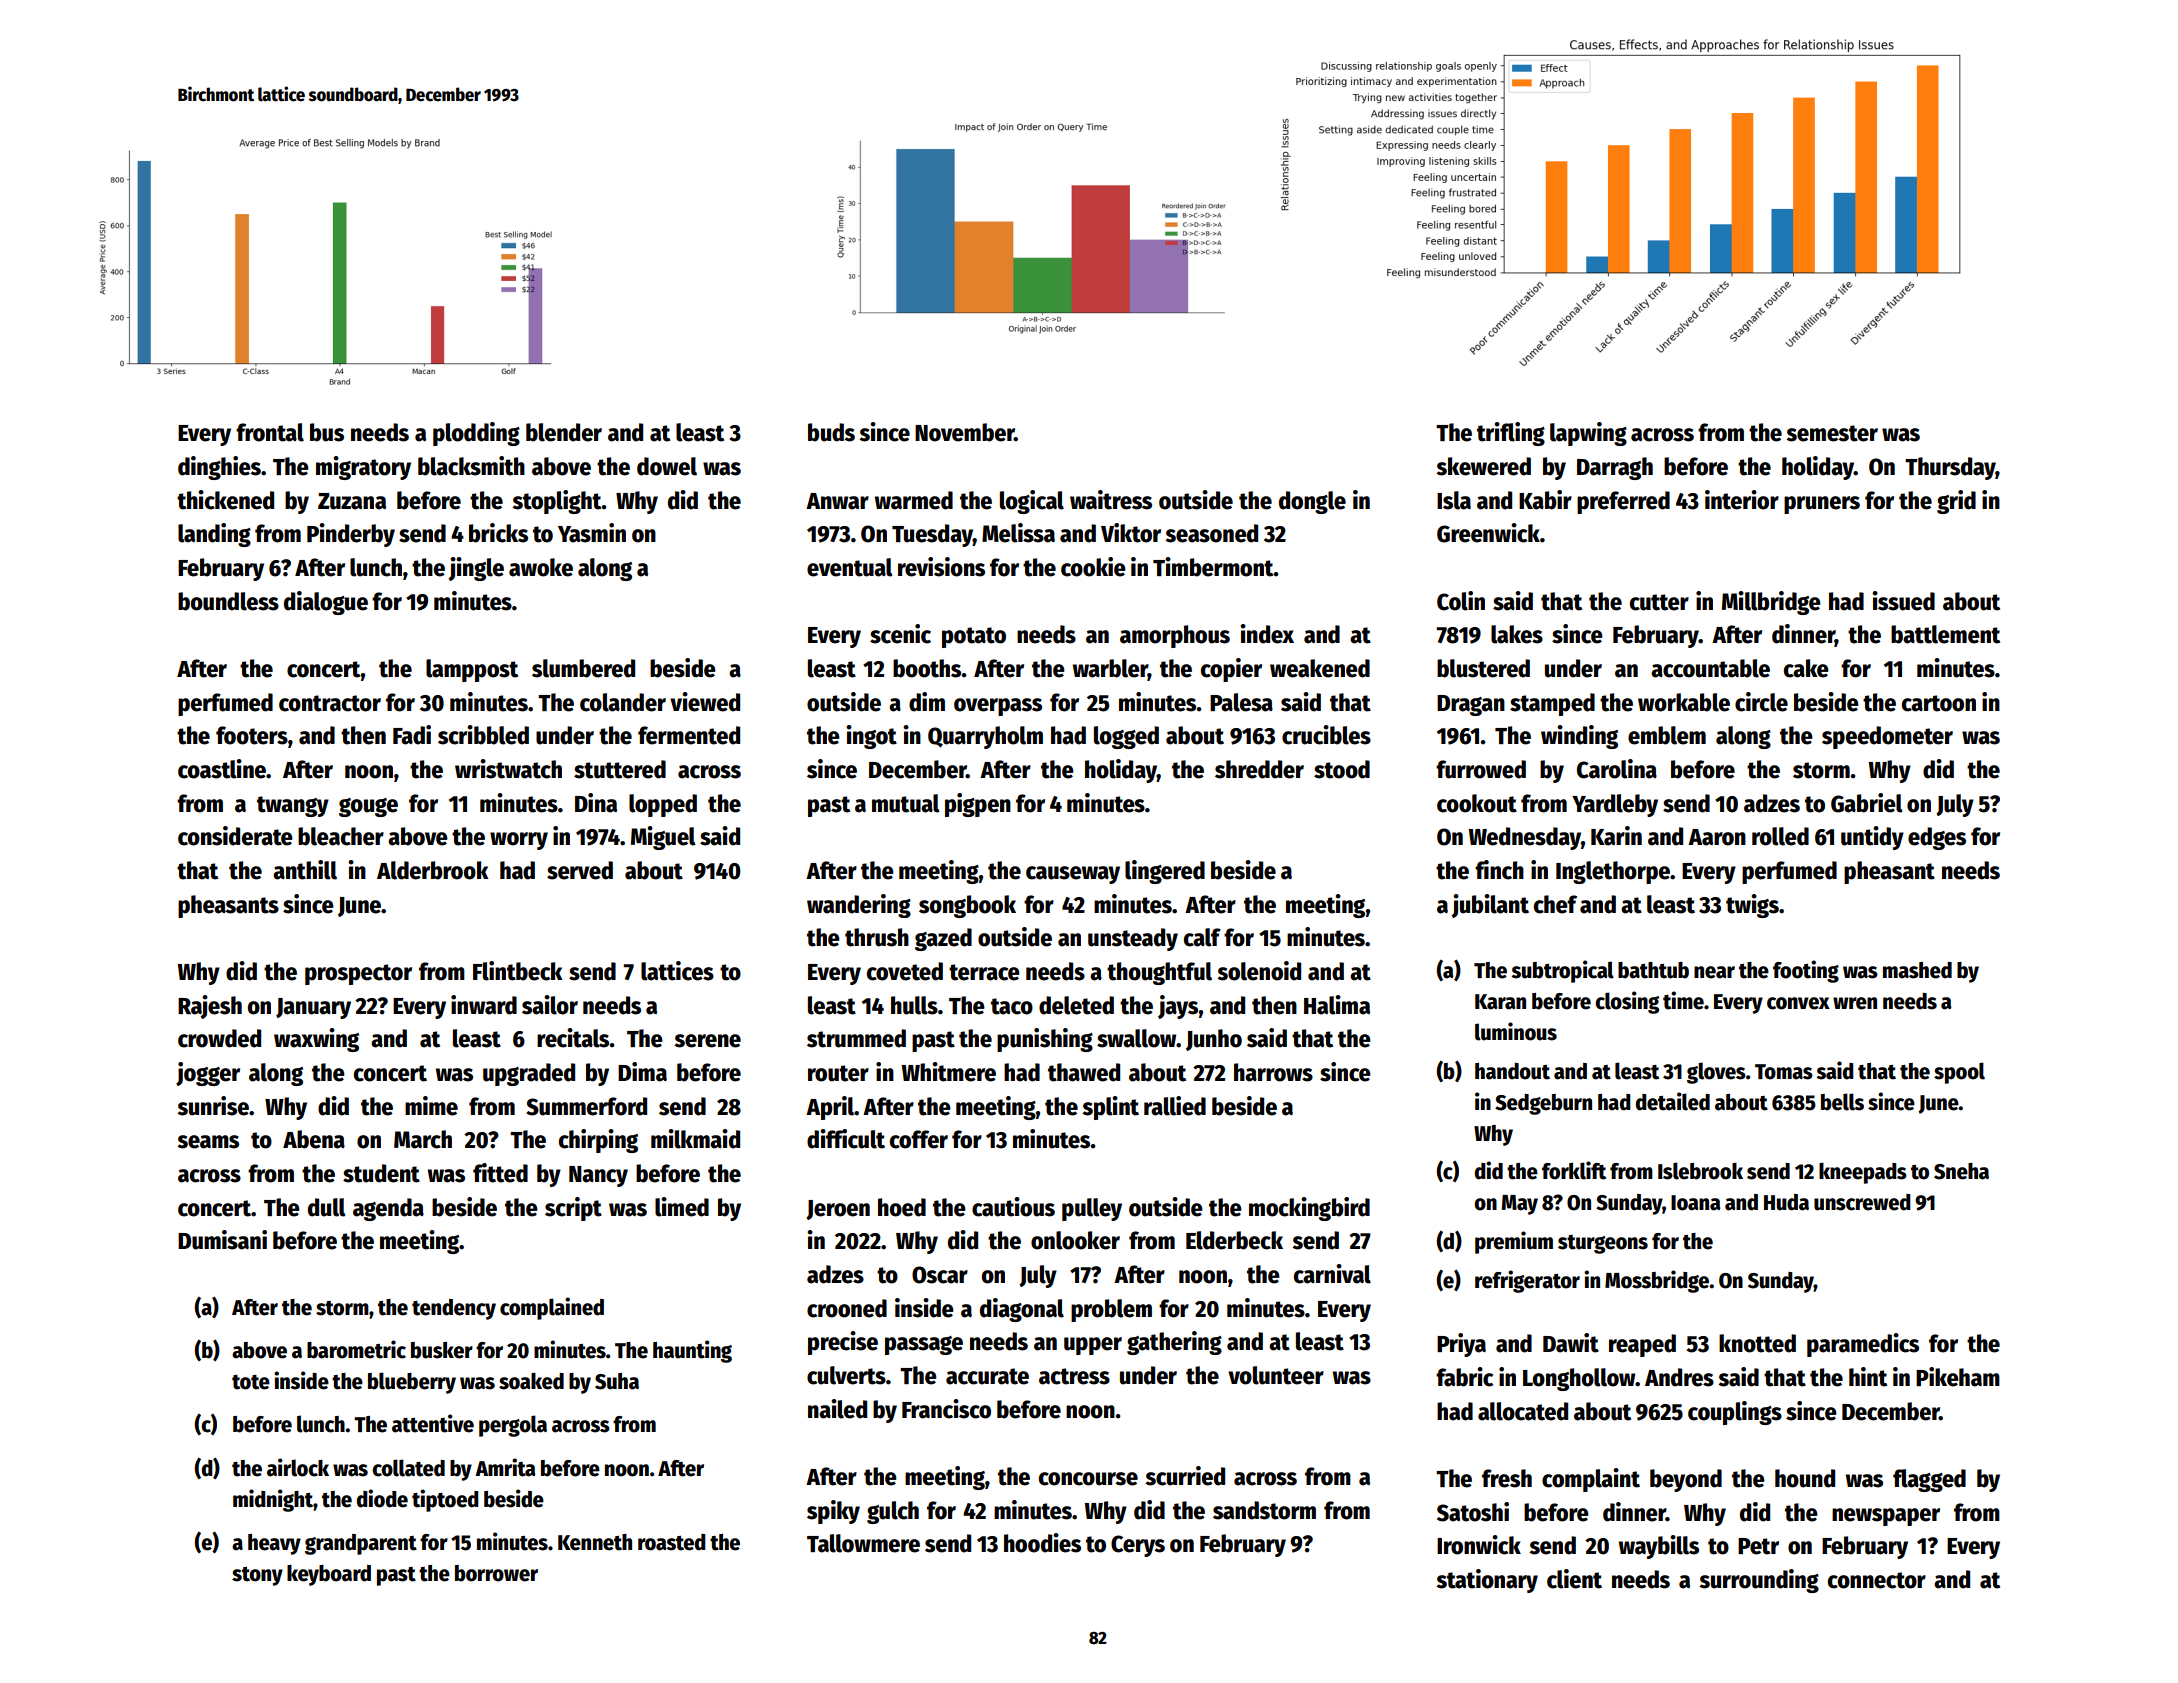 The height and width of the document is (1683, 2178). I want to click on scurried, so click(1185, 1476).
